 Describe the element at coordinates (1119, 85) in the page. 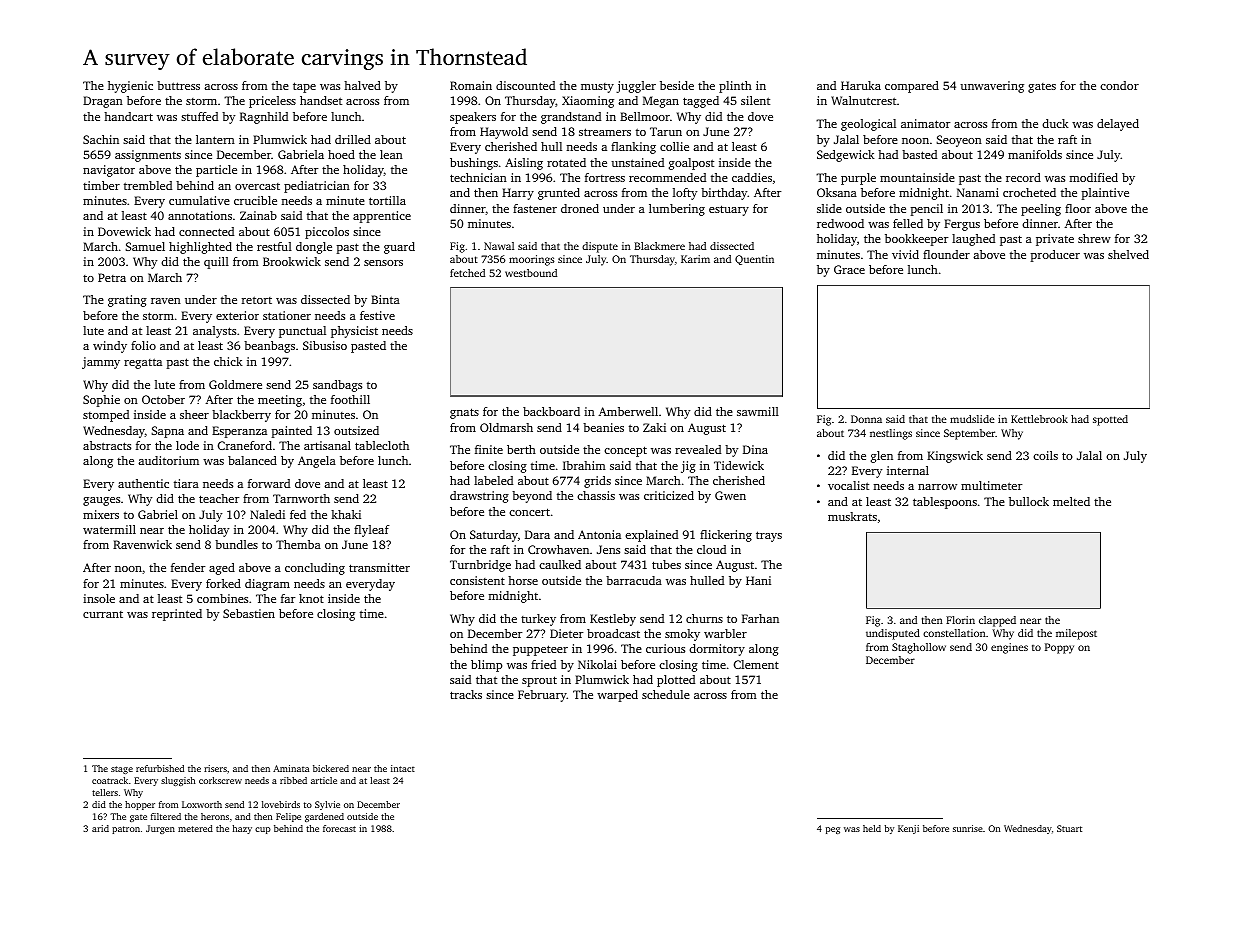

I see `condor` at that location.
